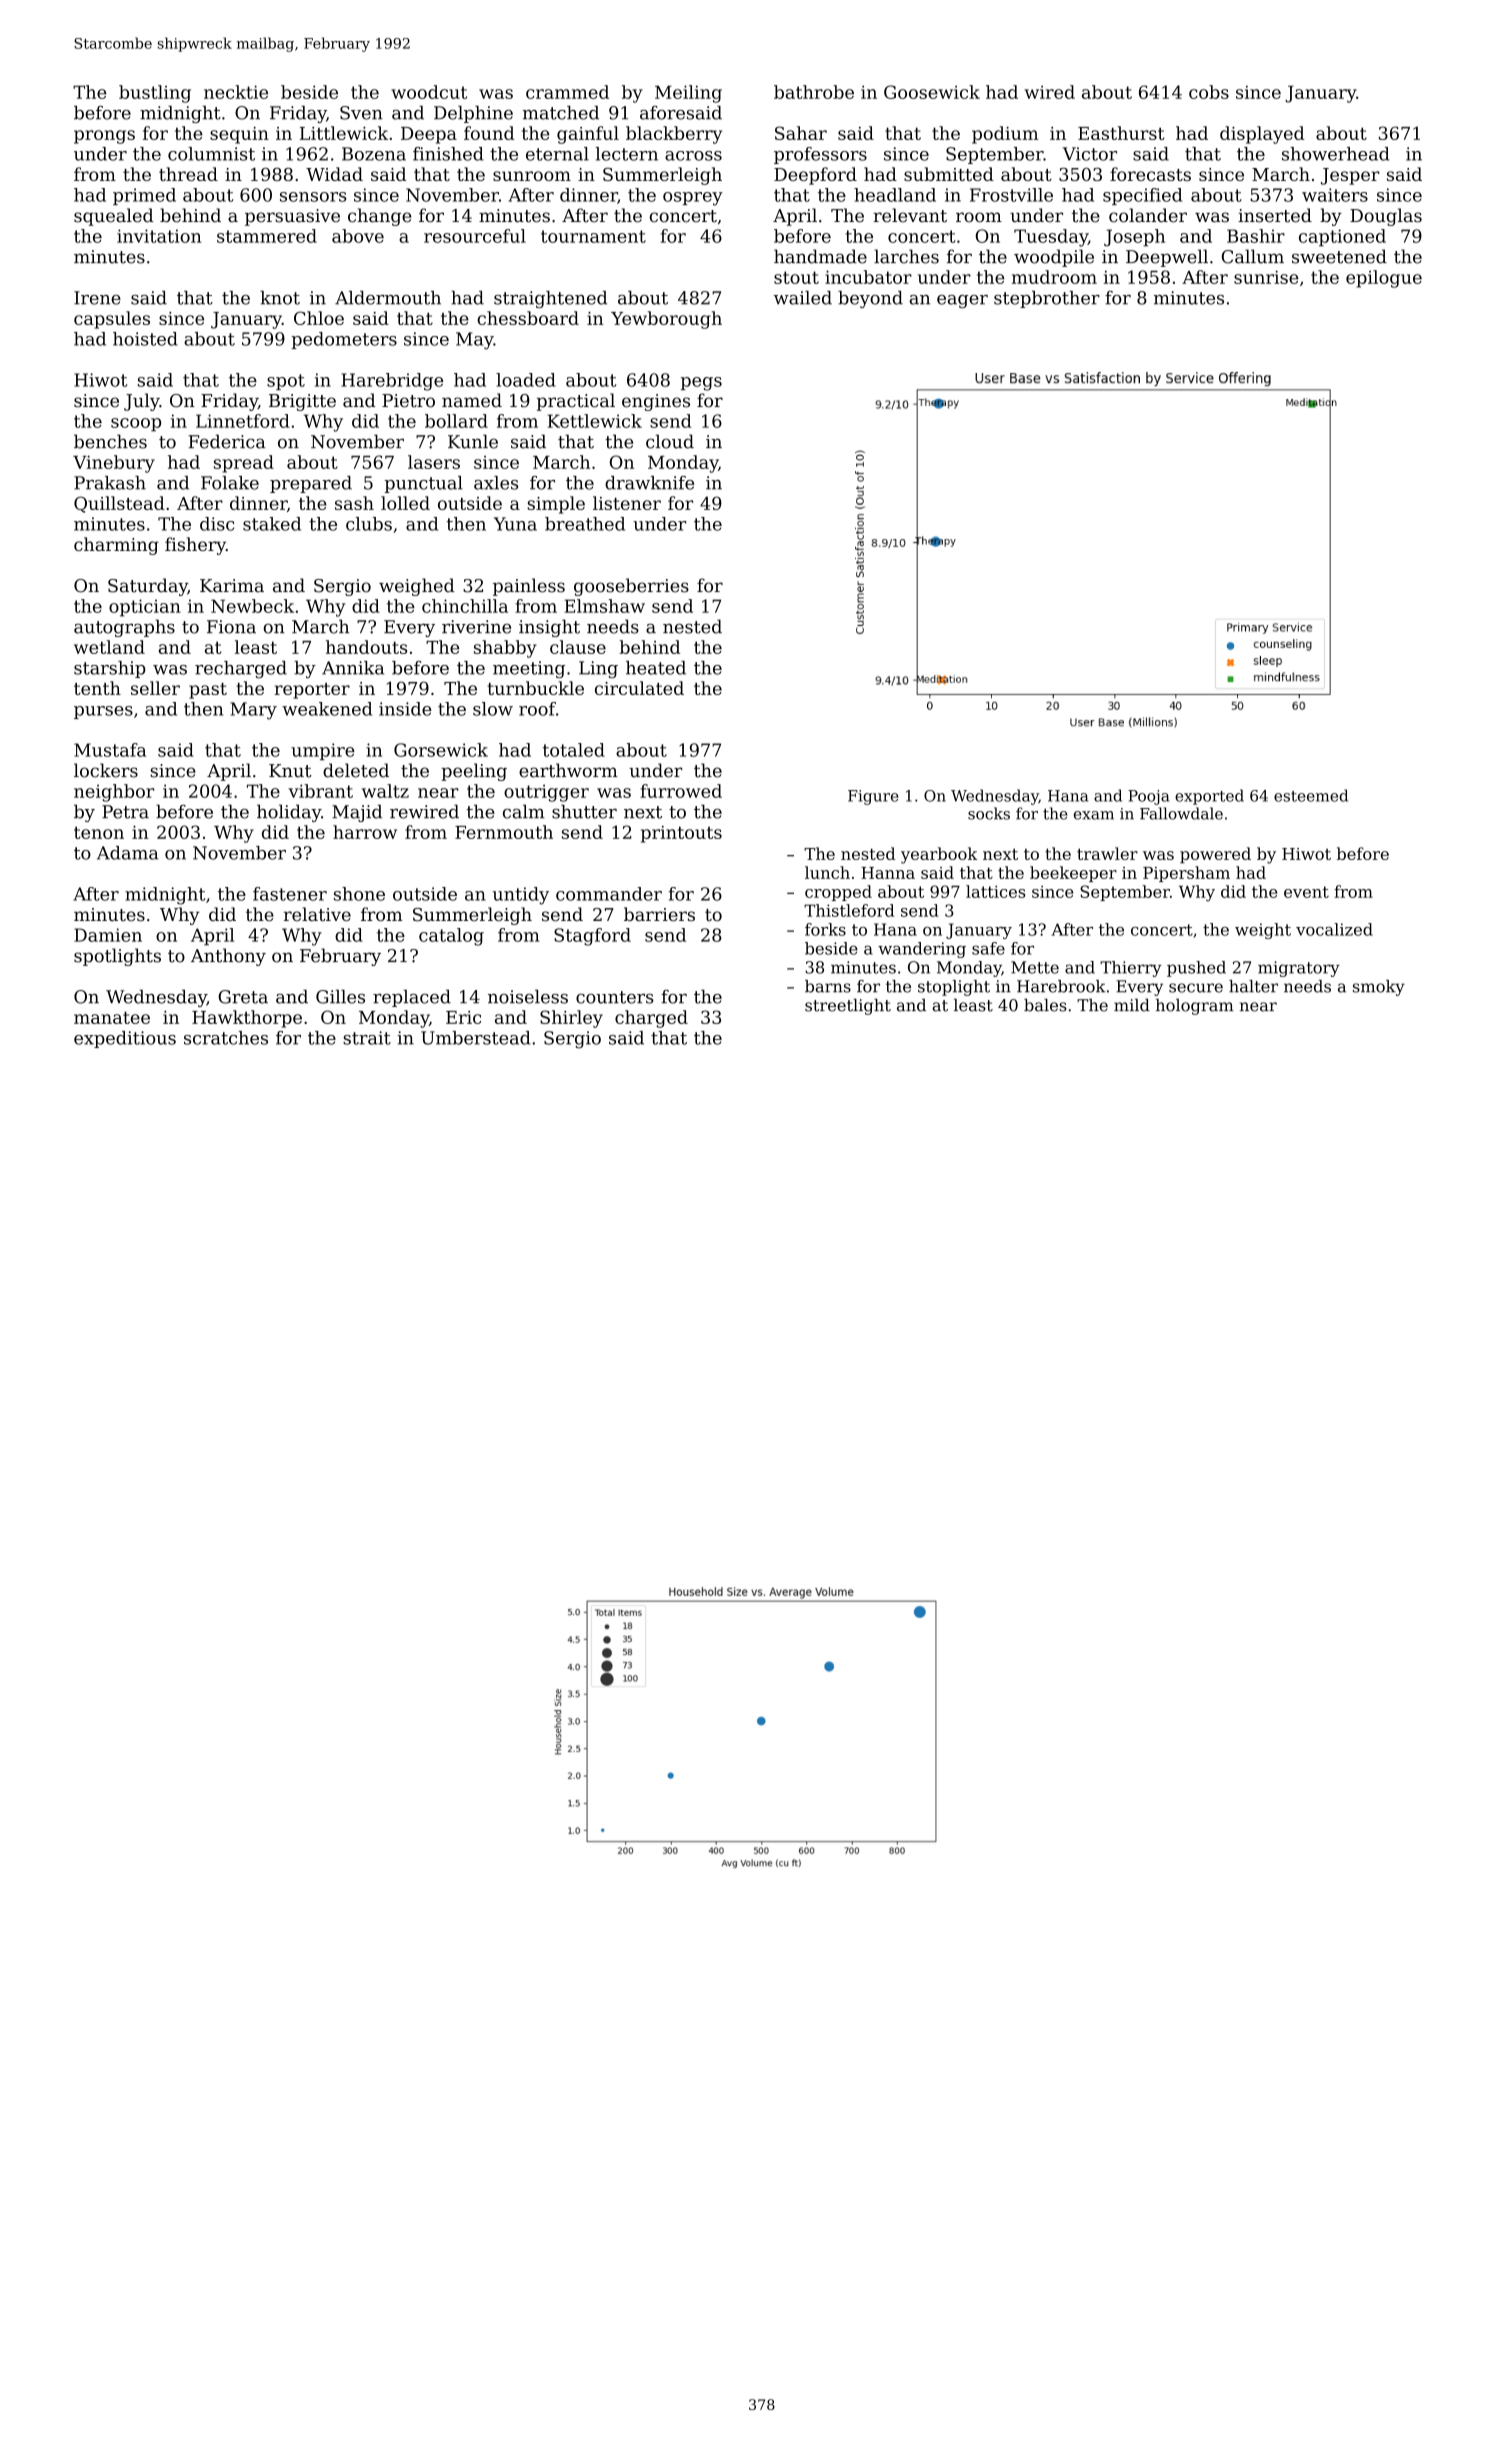  I want to click on stepbrother, so click(1047, 299).
